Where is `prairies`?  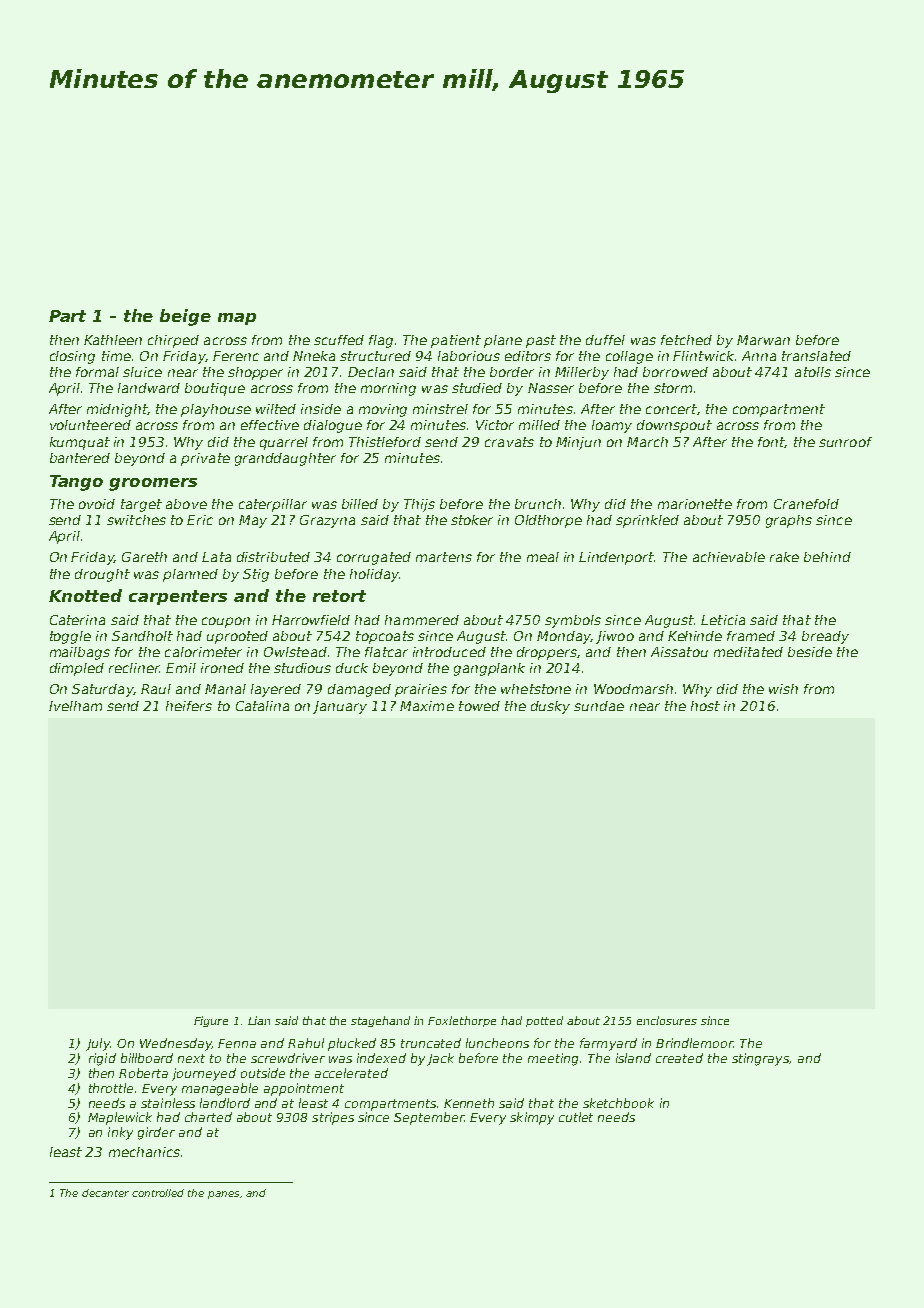 prairies is located at coordinates (421, 690).
